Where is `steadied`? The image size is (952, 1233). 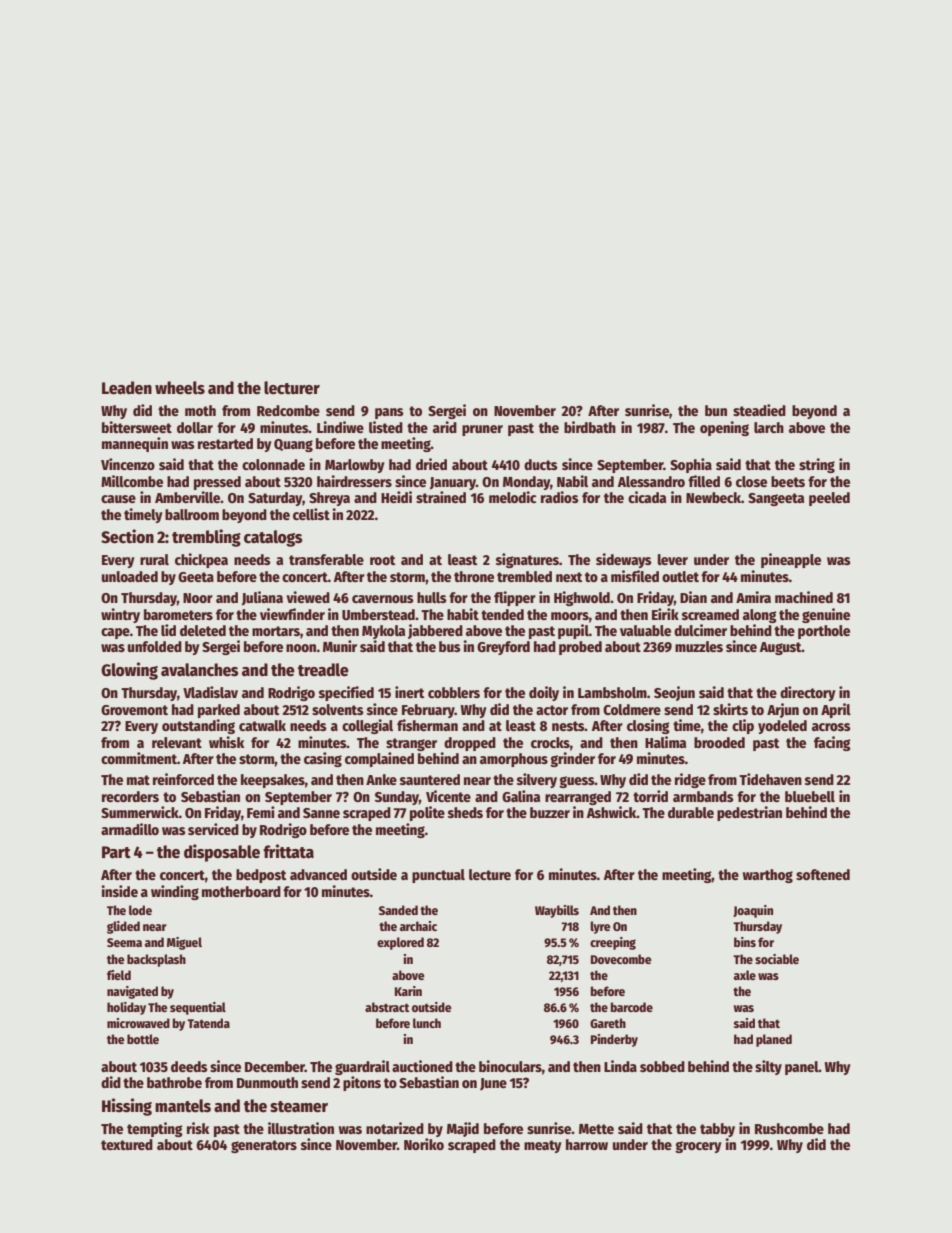
steadied is located at coordinates (759, 410).
